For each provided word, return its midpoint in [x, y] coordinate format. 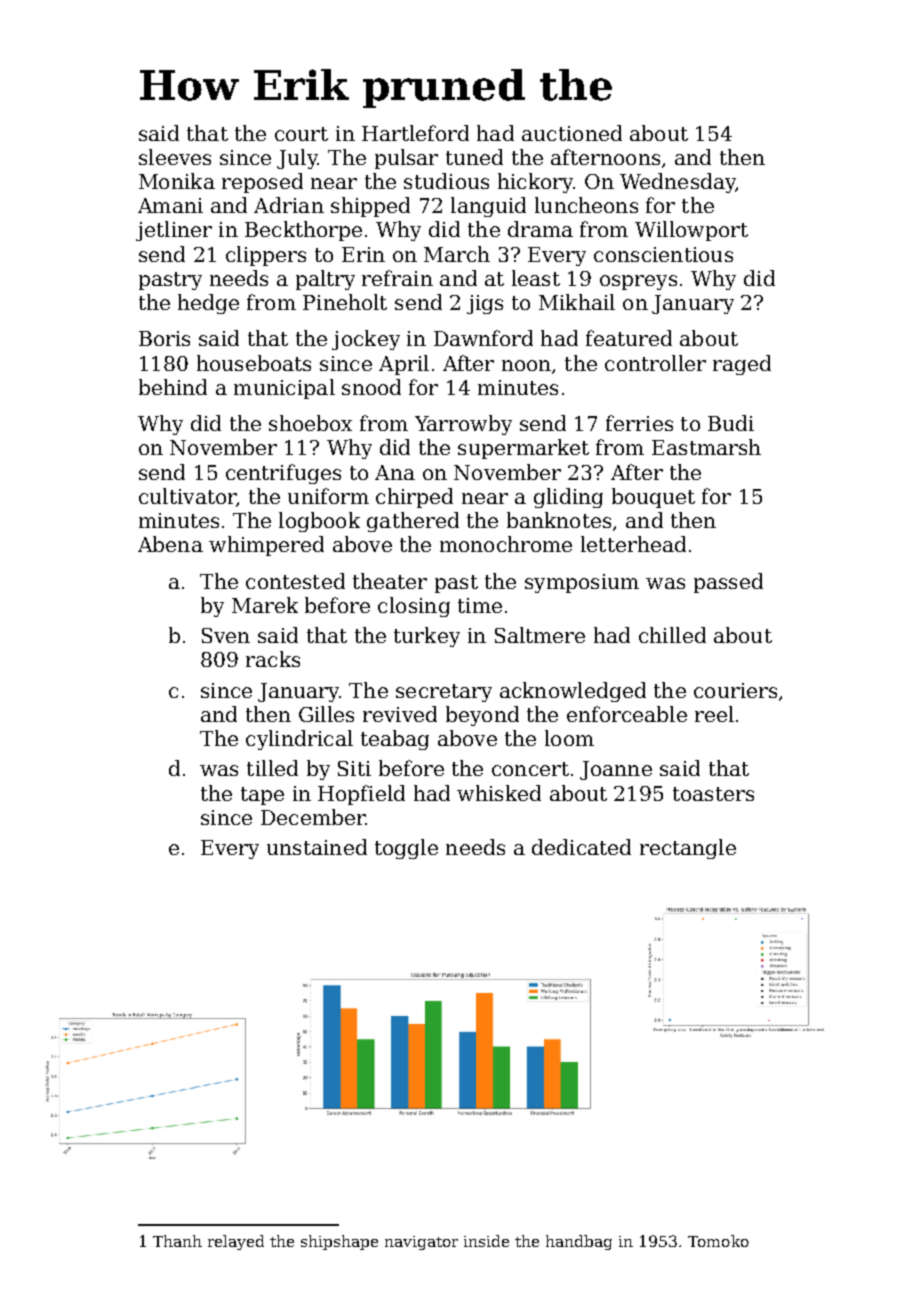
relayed [236, 1242]
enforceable [627, 714]
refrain [397, 278]
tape [262, 796]
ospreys [638, 282]
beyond [482, 716]
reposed [262, 183]
